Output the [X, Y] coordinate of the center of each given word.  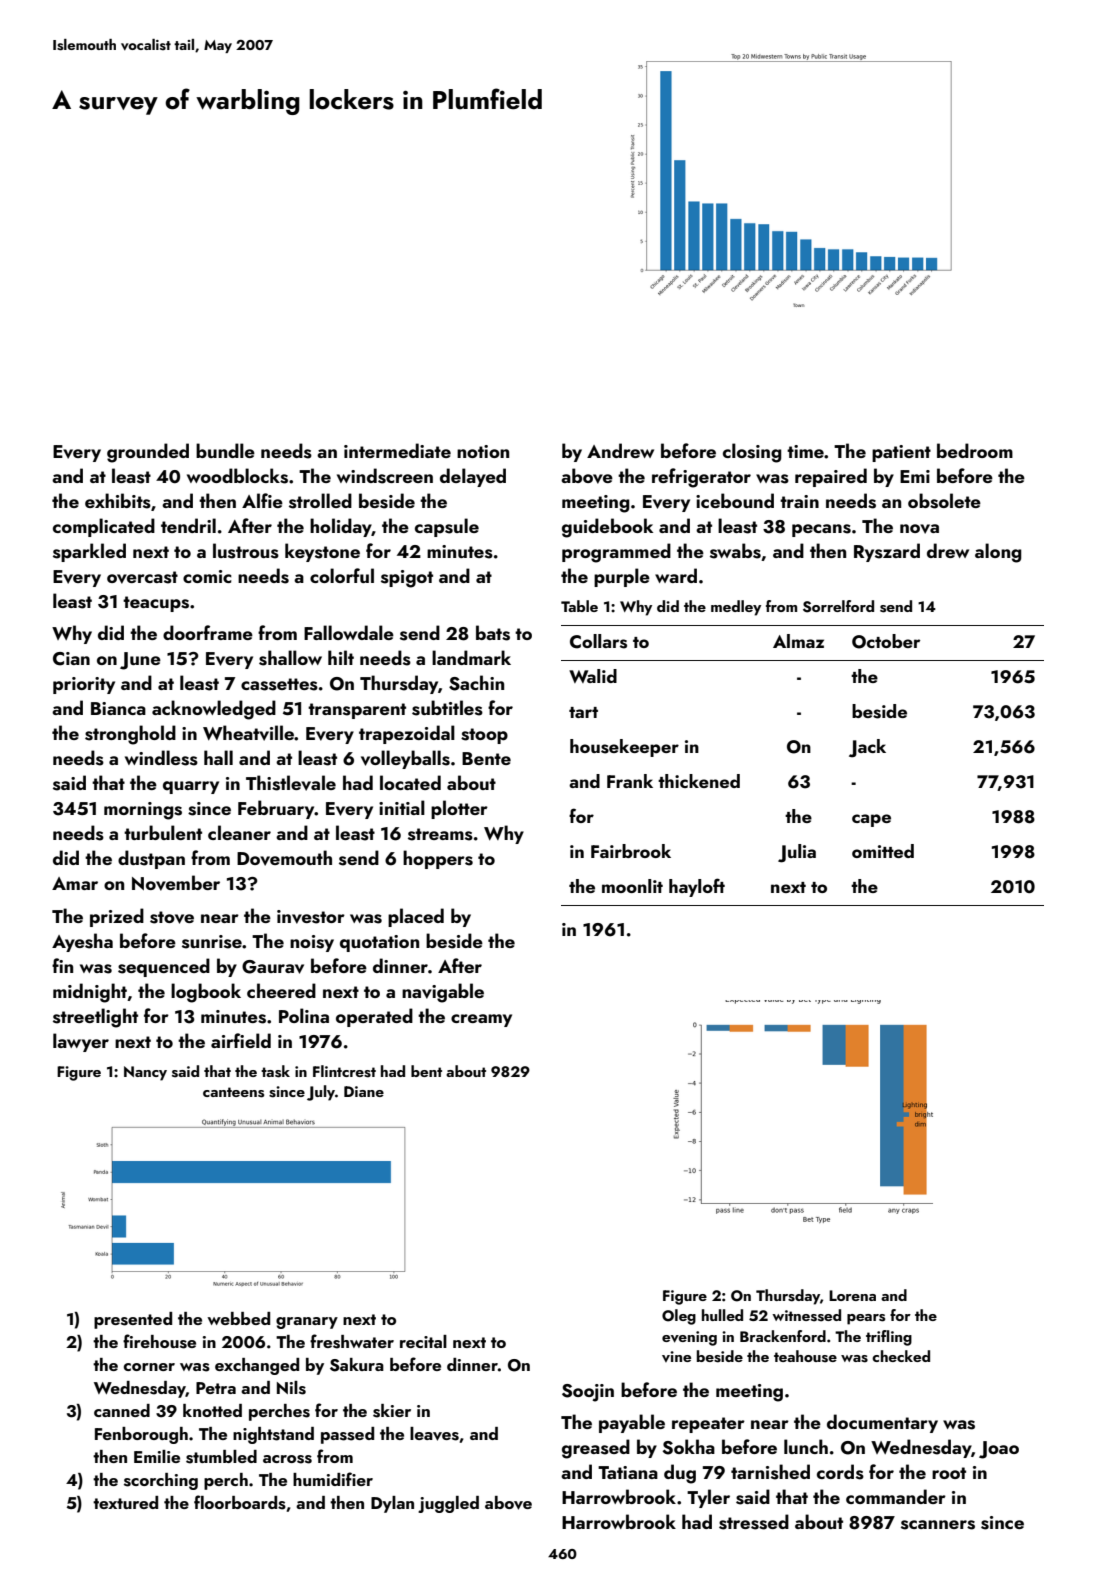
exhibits [118, 501]
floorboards [240, 1502]
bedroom [975, 450]
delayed [473, 477]
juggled [448, 1504]
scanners [938, 1525]
